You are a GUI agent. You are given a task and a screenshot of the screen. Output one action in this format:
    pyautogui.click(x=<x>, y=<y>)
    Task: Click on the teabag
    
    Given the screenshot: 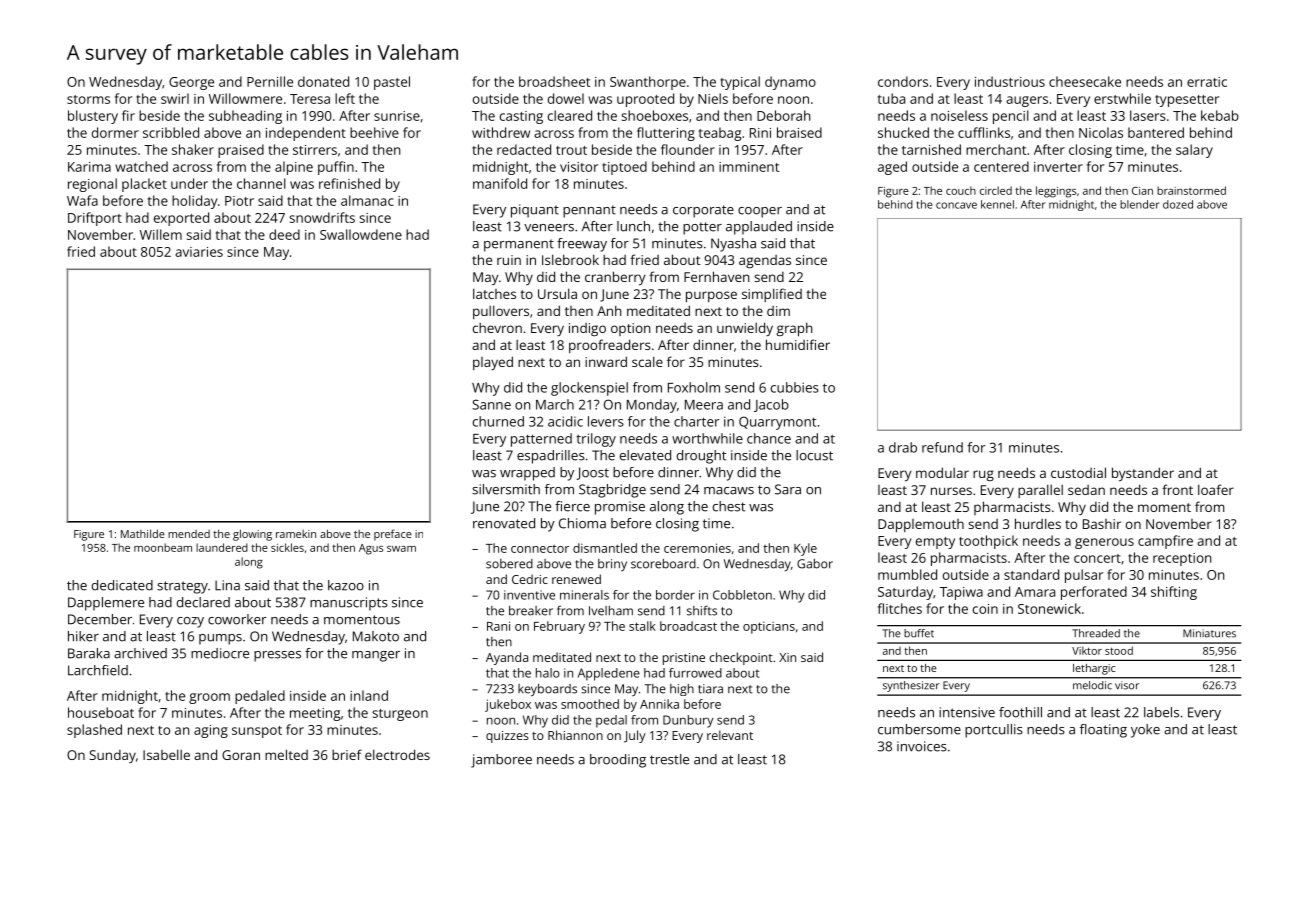 What is the action you would take?
    pyautogui.click(x=720, y=134)
